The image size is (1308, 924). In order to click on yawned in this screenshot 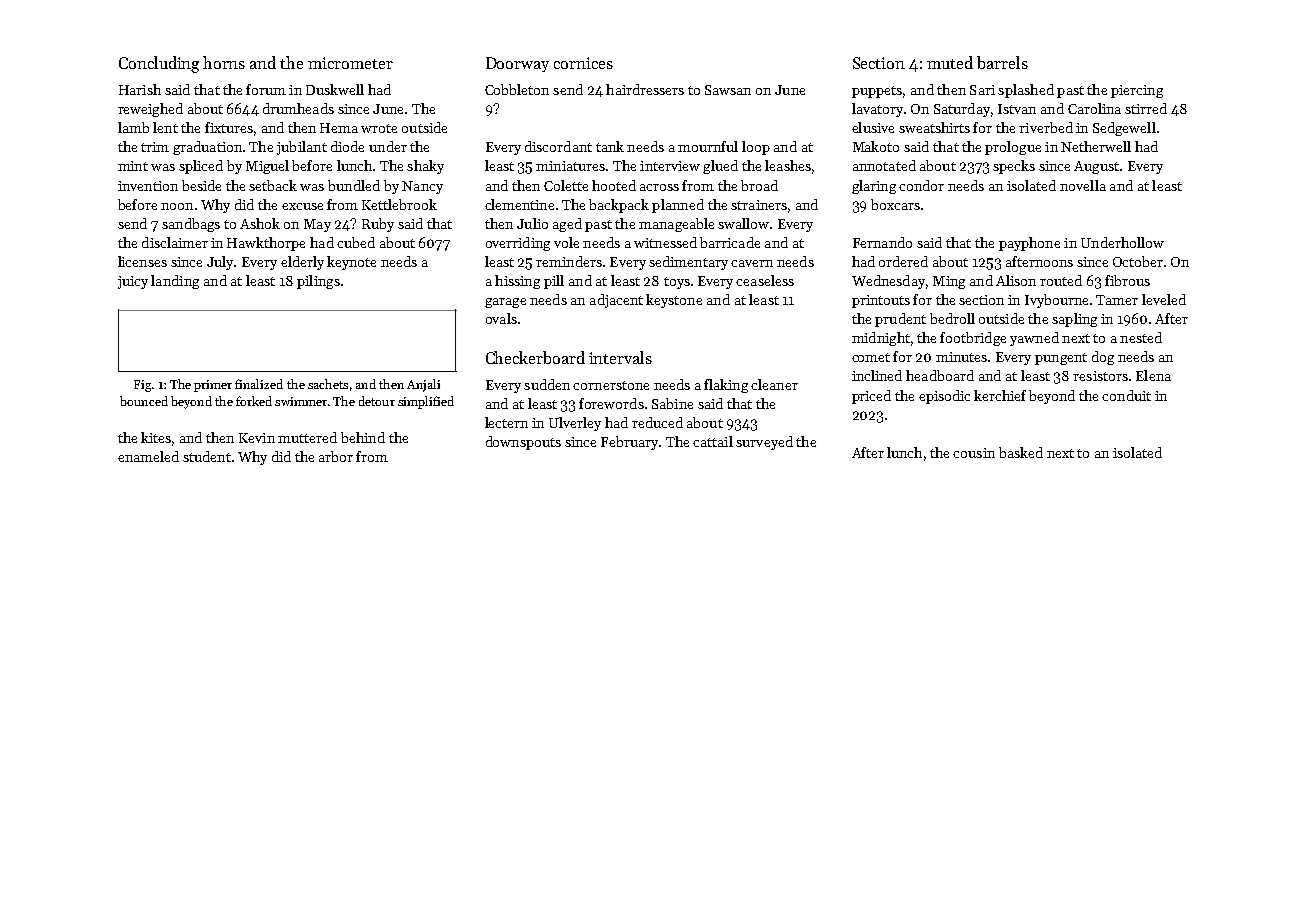, I will do `click(1034, 339)`.
